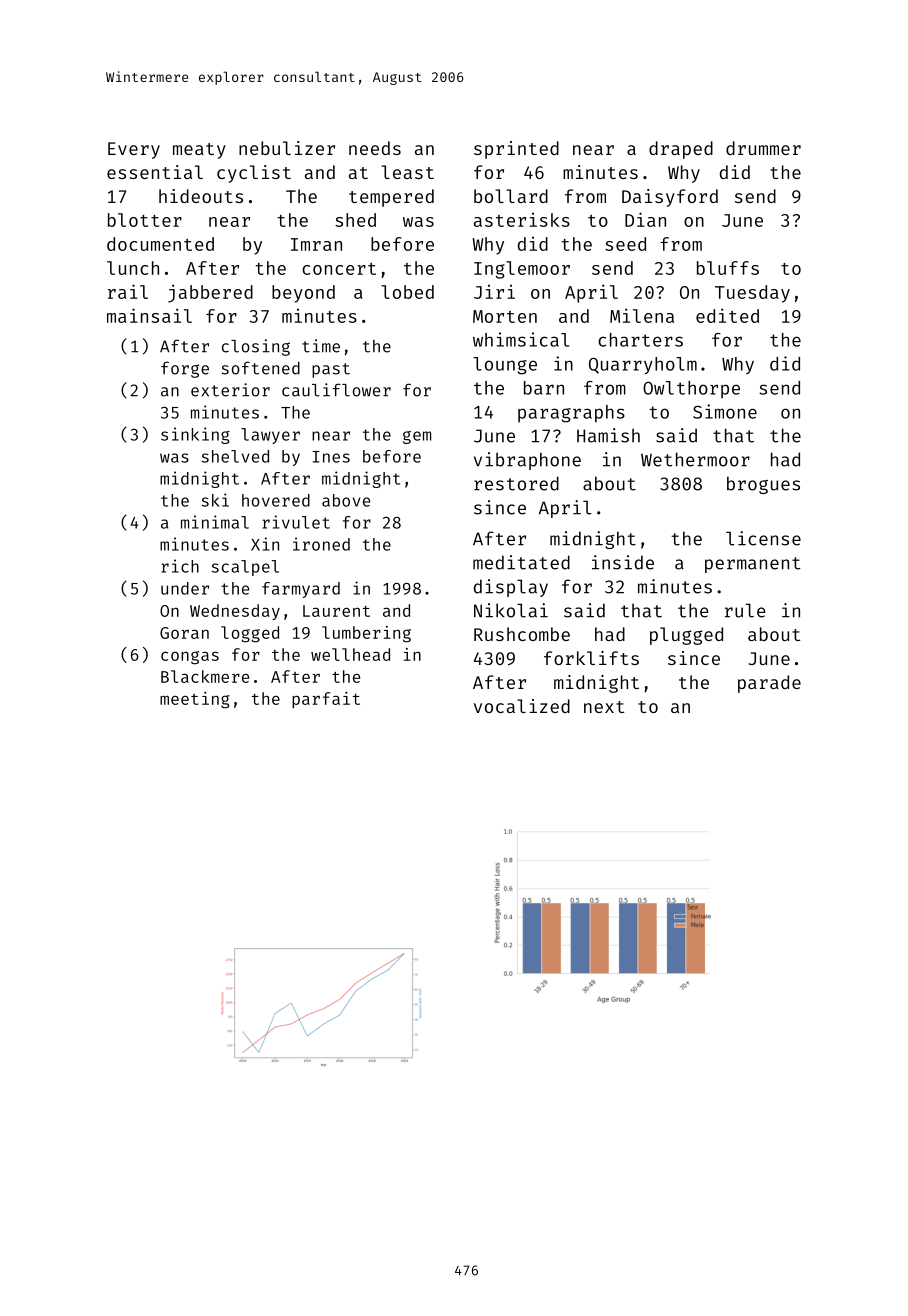  I want to click on Xin, so click(265, 544).
